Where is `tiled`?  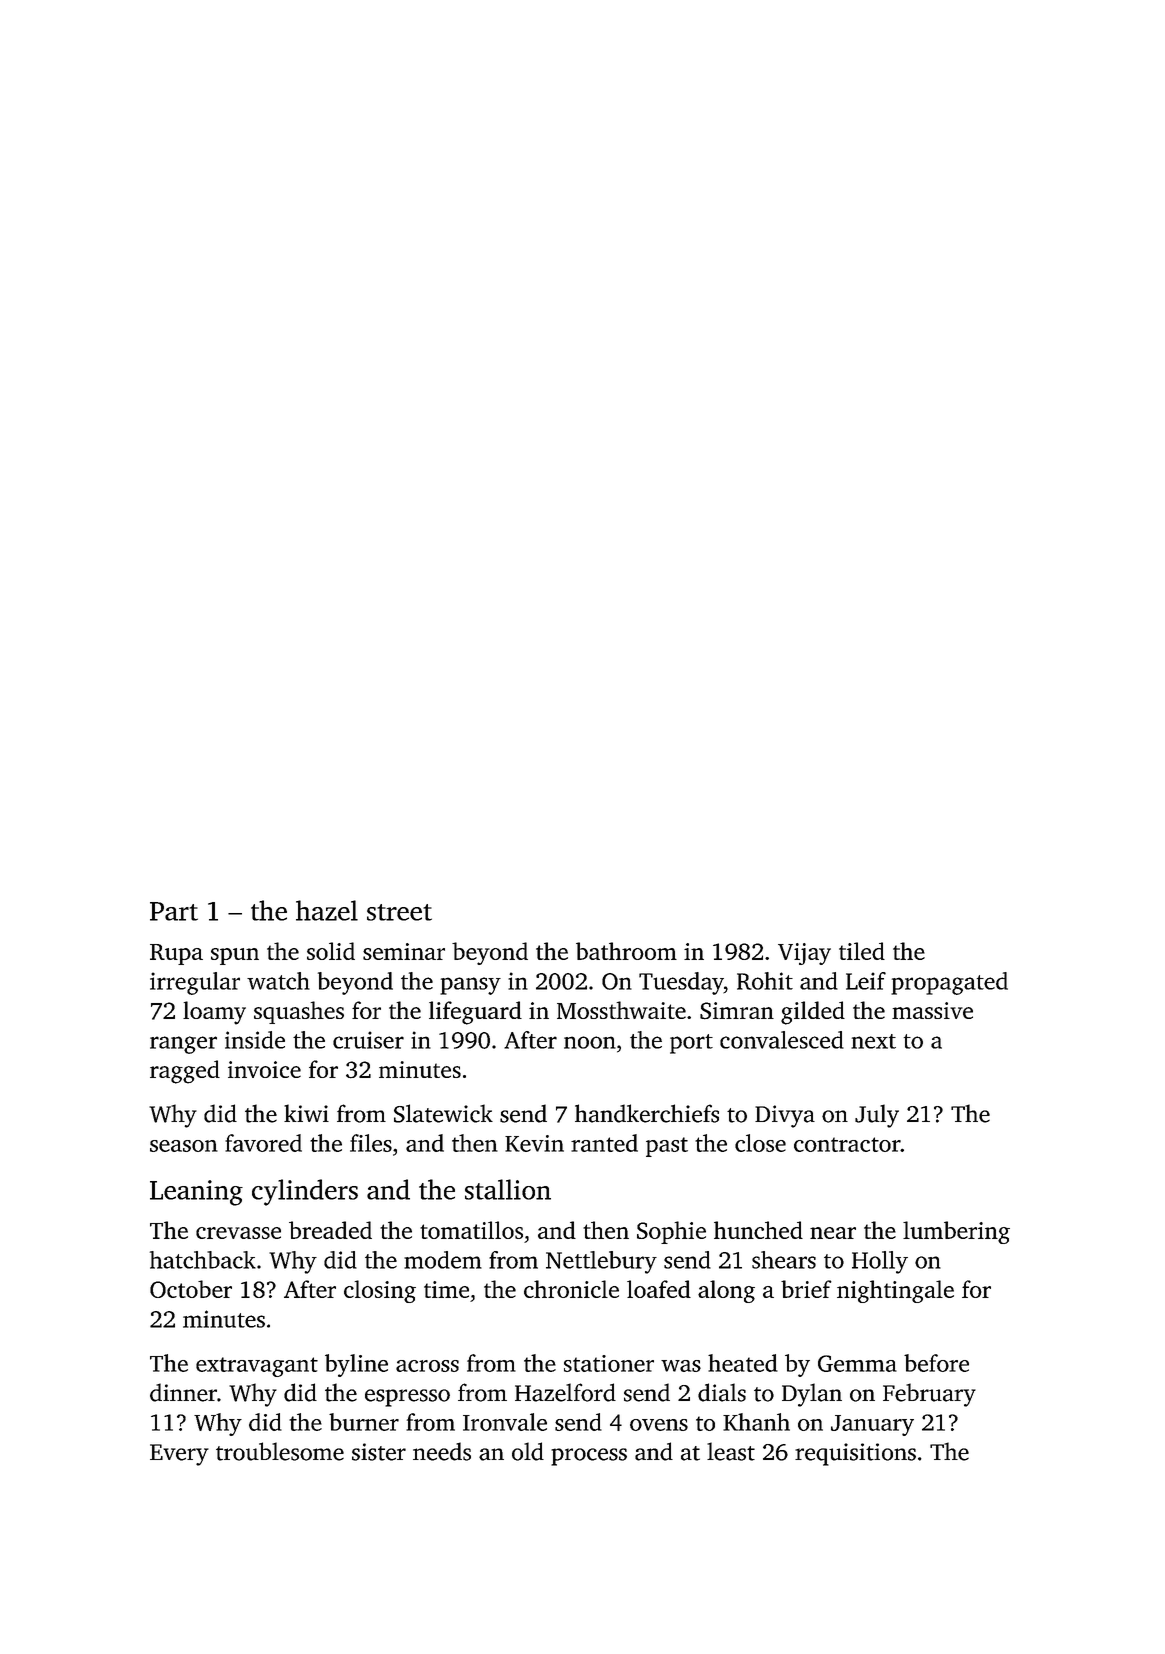 tiled is located at coordinates (862, 951).
